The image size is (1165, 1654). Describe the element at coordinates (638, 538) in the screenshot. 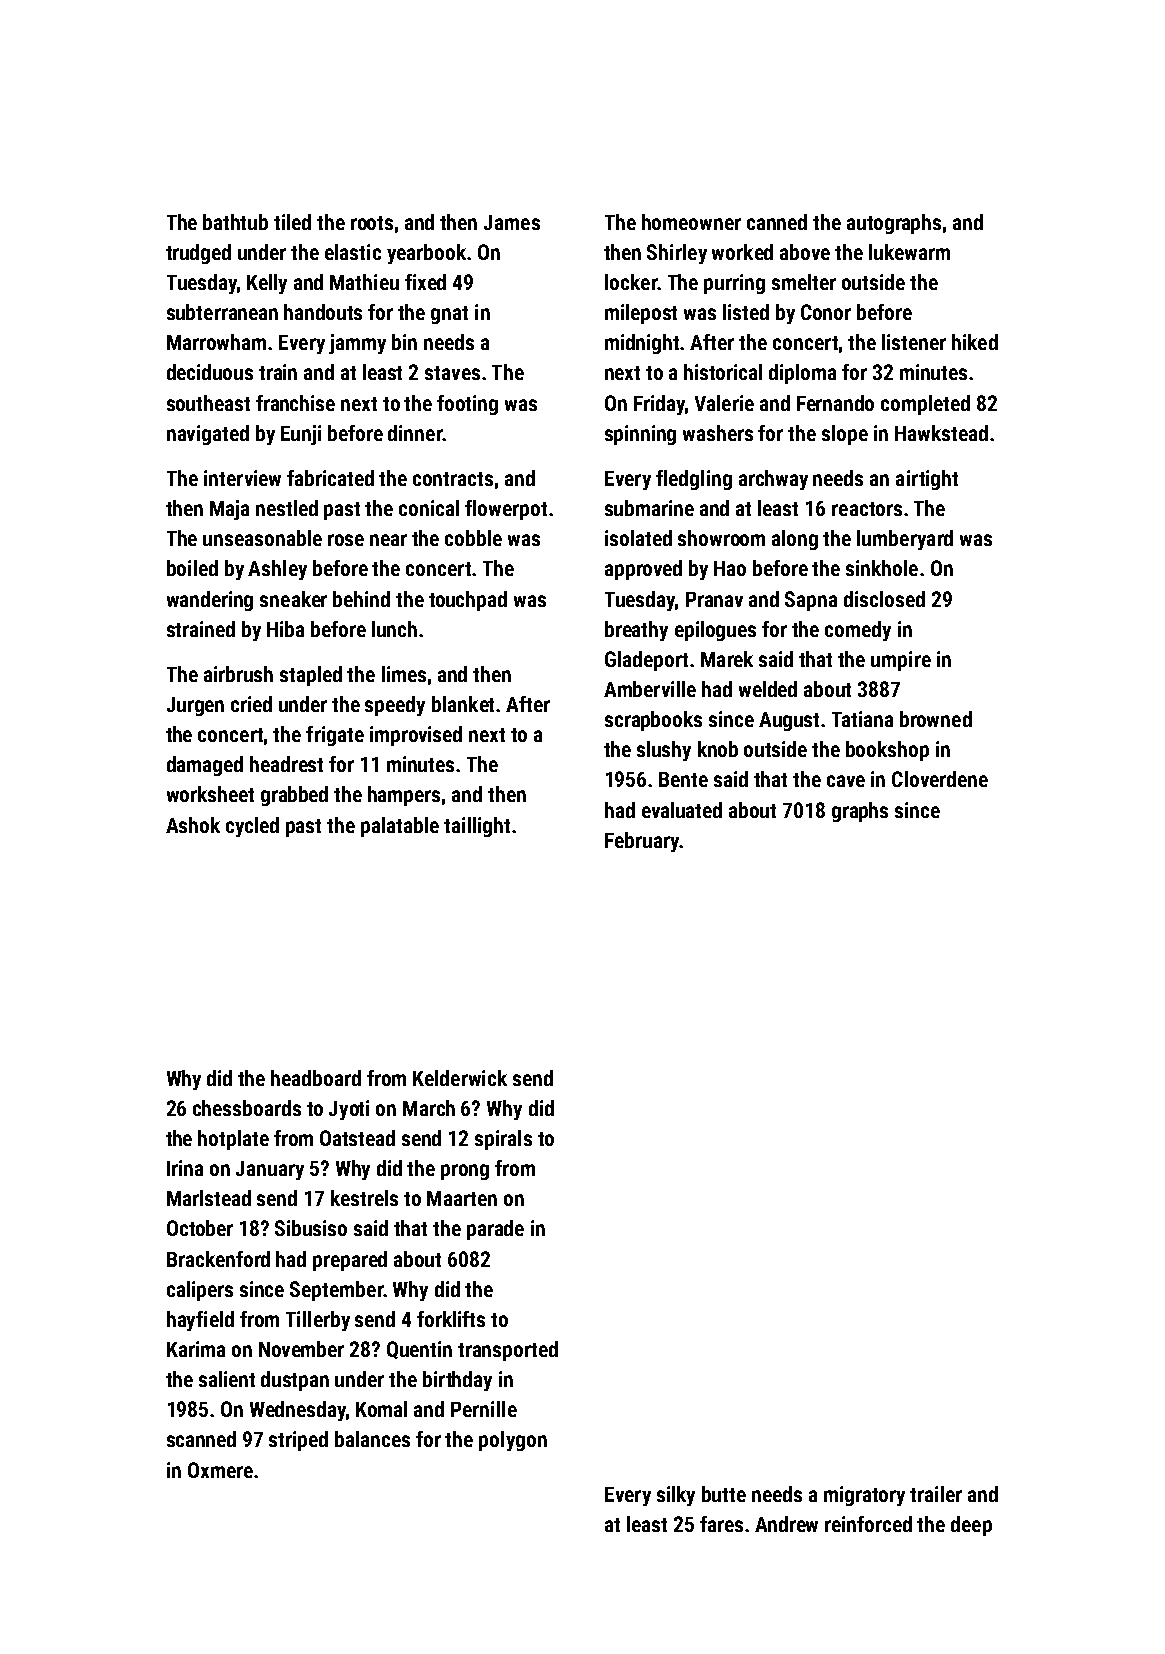

I see `isolated` at that location.
